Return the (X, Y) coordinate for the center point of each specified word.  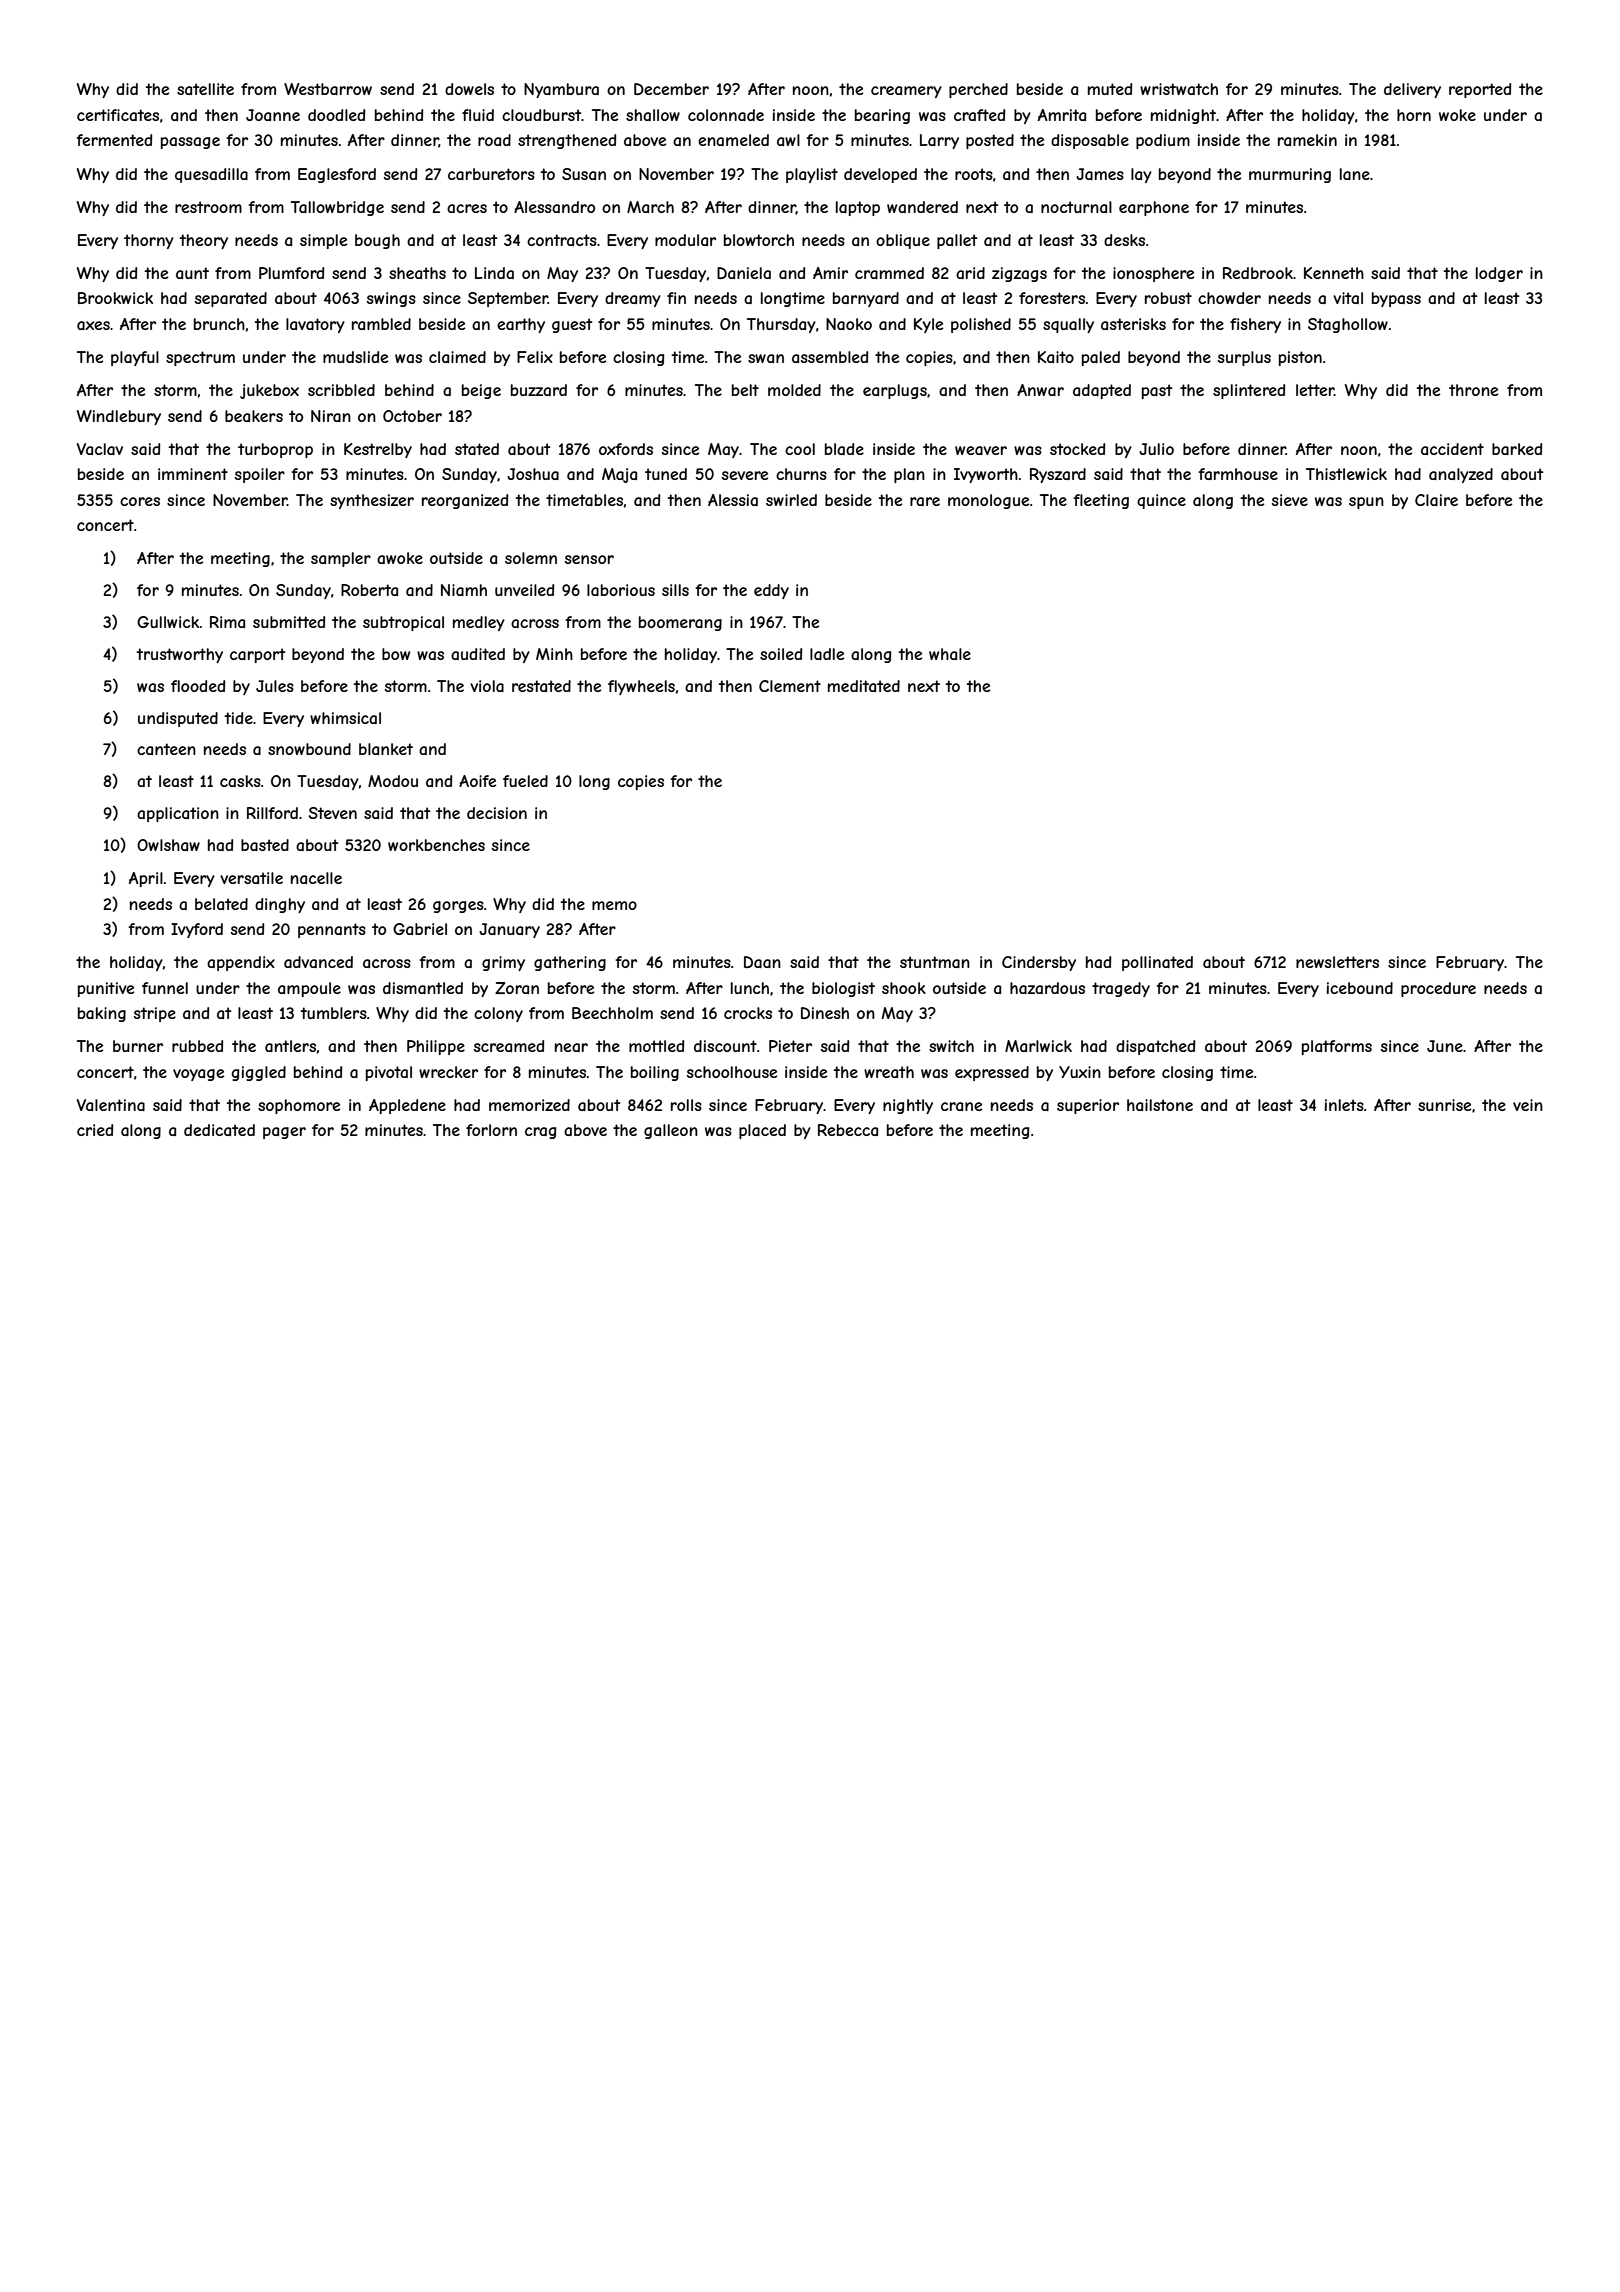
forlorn (491, 1130)
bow (396, 654)
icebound (1360, 988)
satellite (205, 89)
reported (1480, 90)
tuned (666, 474)
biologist (843, 989)
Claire (1436, 500)
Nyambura (561, 90)
